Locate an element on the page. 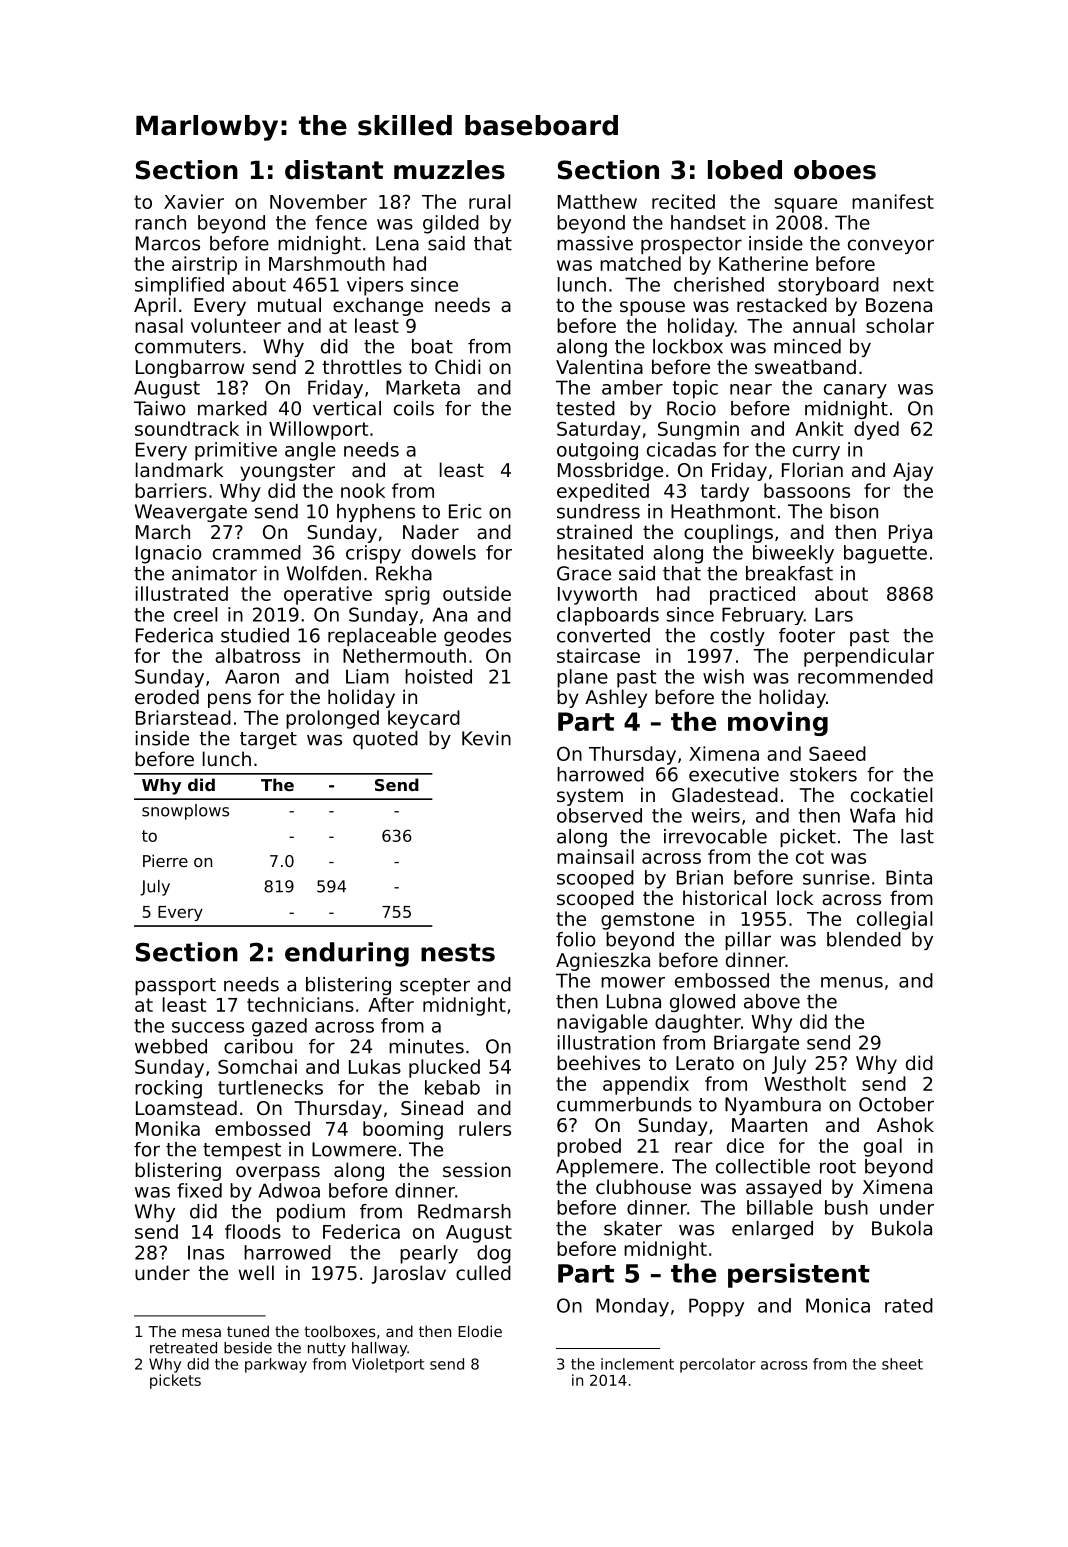  muzzles is located at coordinates (449, 170).
